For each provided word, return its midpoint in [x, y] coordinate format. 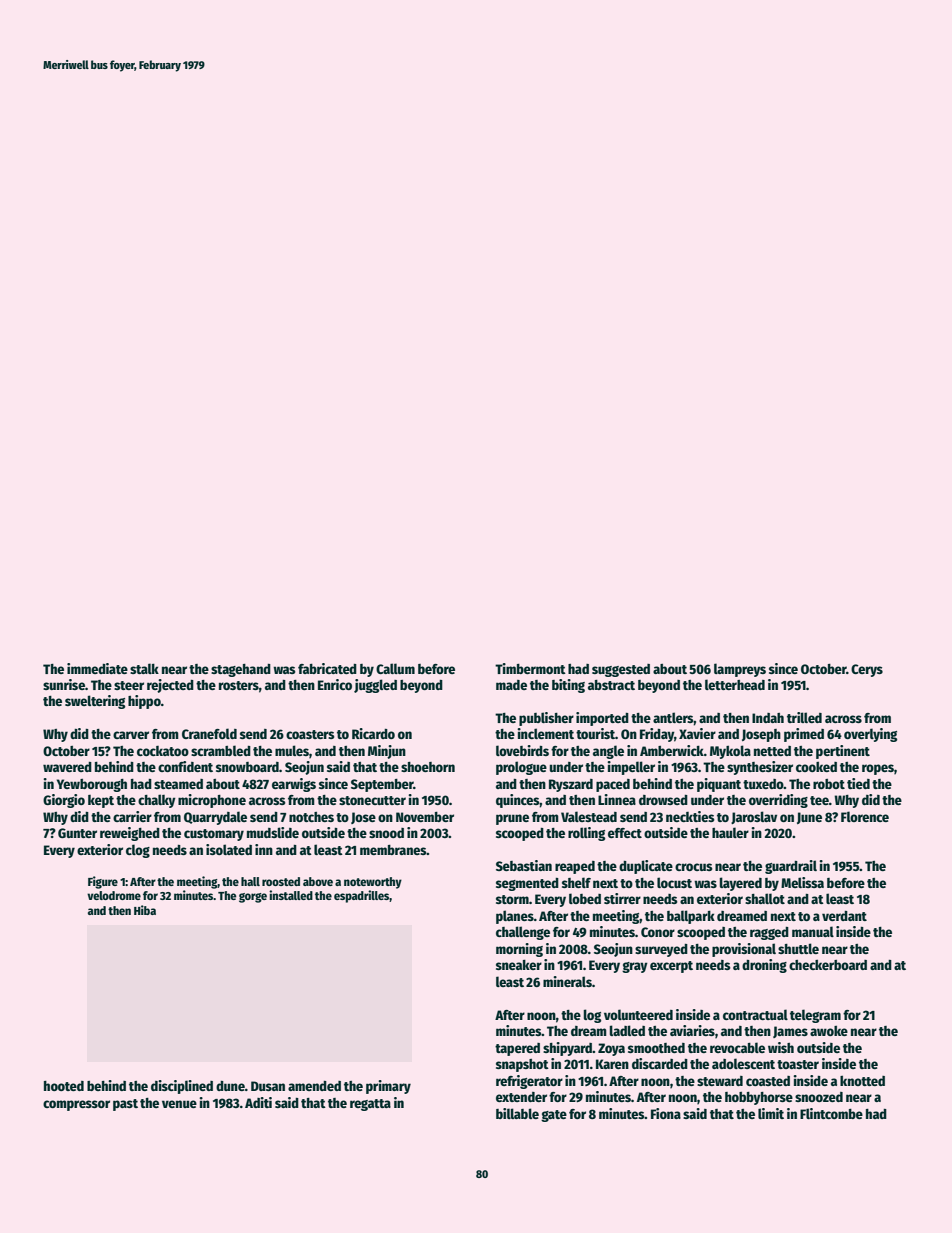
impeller [631, 768]
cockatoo [163, 751]
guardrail [791, 867]
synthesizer [760, 768]
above [318, 881]
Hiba [145, 910]
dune [230, 1086]
